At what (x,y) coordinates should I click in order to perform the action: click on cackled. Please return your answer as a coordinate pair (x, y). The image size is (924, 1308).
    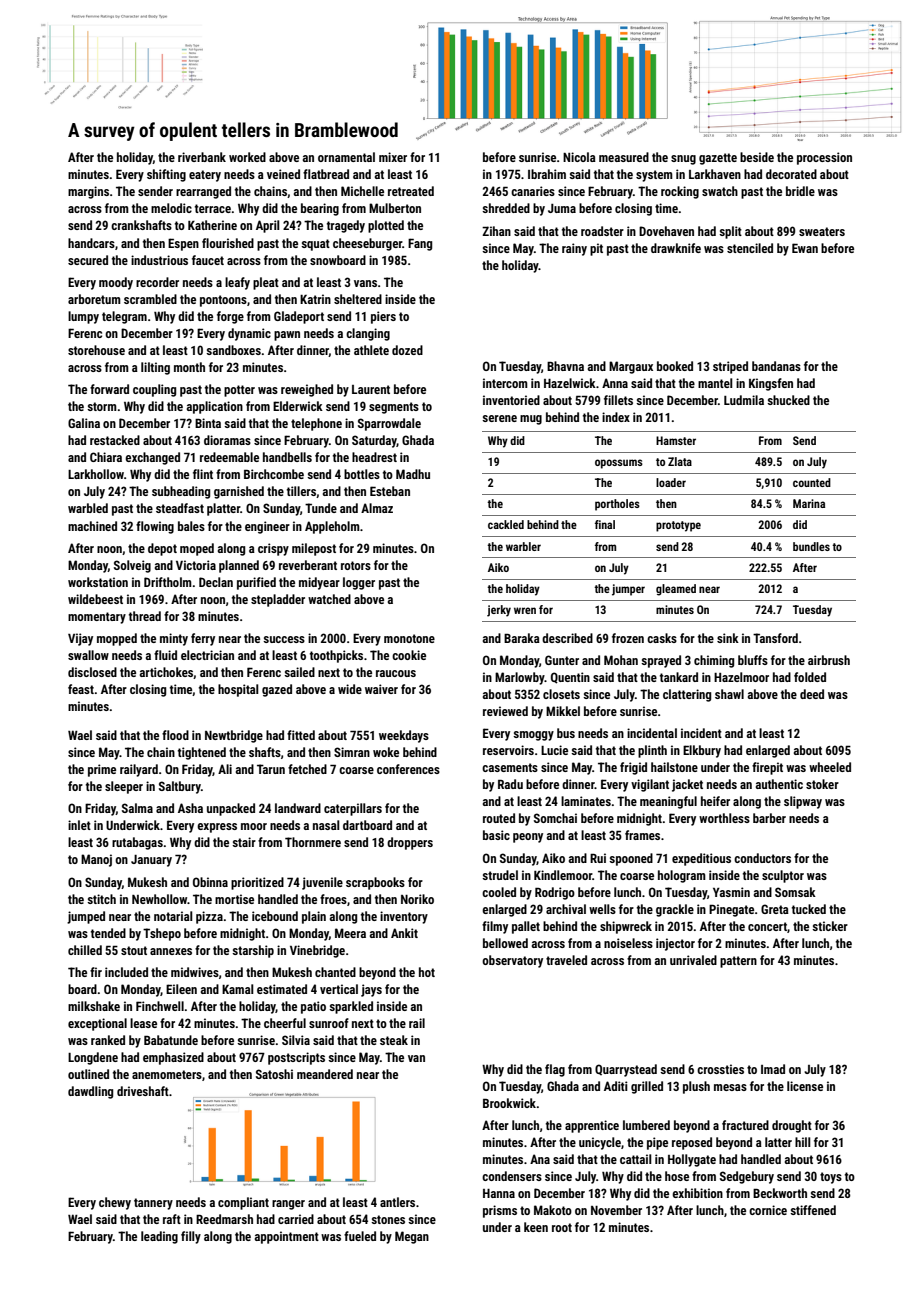
    Looking at the image, I should click on (506, 524).
